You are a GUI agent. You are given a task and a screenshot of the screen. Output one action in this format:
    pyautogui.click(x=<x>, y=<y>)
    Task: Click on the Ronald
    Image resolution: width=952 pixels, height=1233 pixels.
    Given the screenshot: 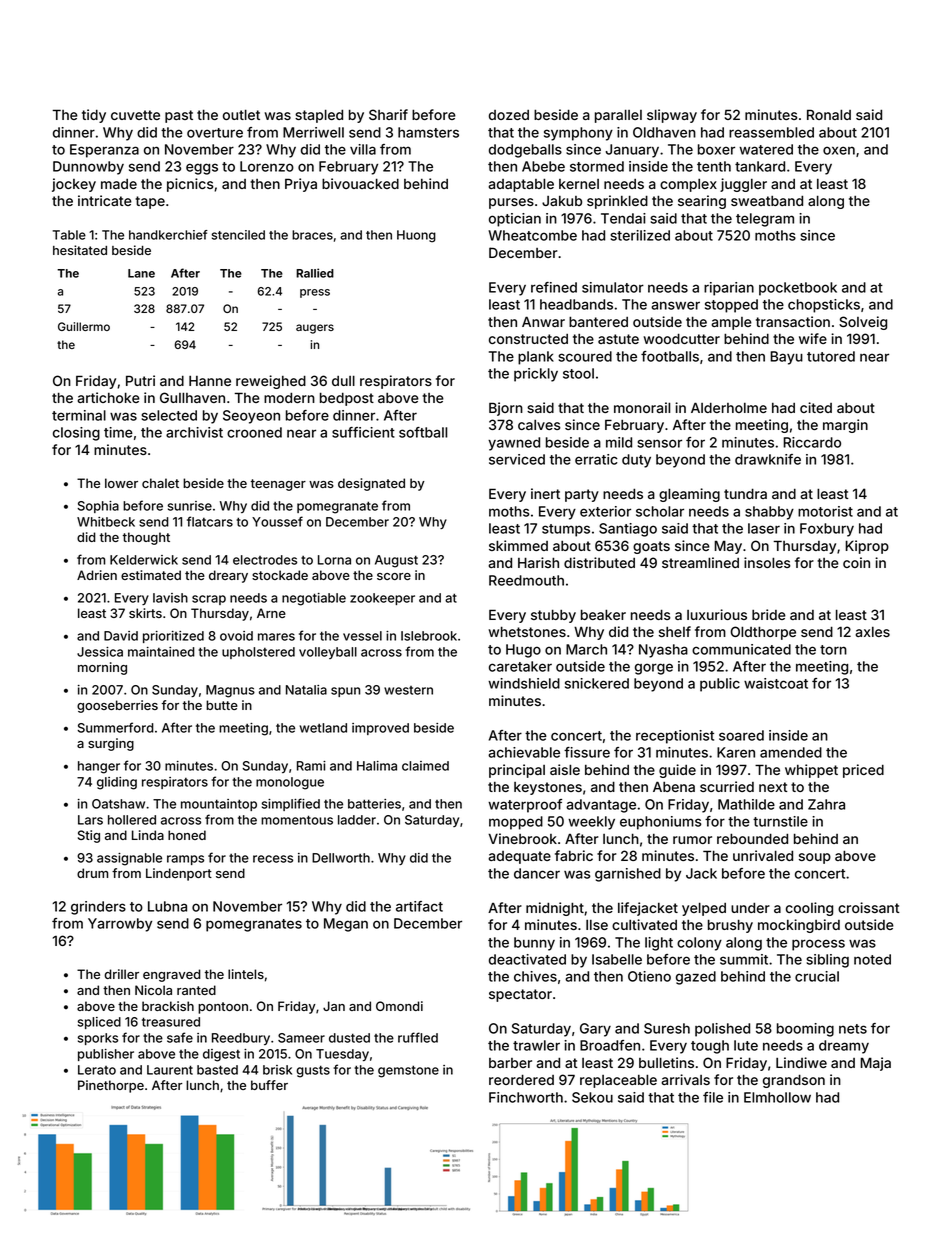 What is the action you would take?
    pyautogui.click(x=829, y=114)
